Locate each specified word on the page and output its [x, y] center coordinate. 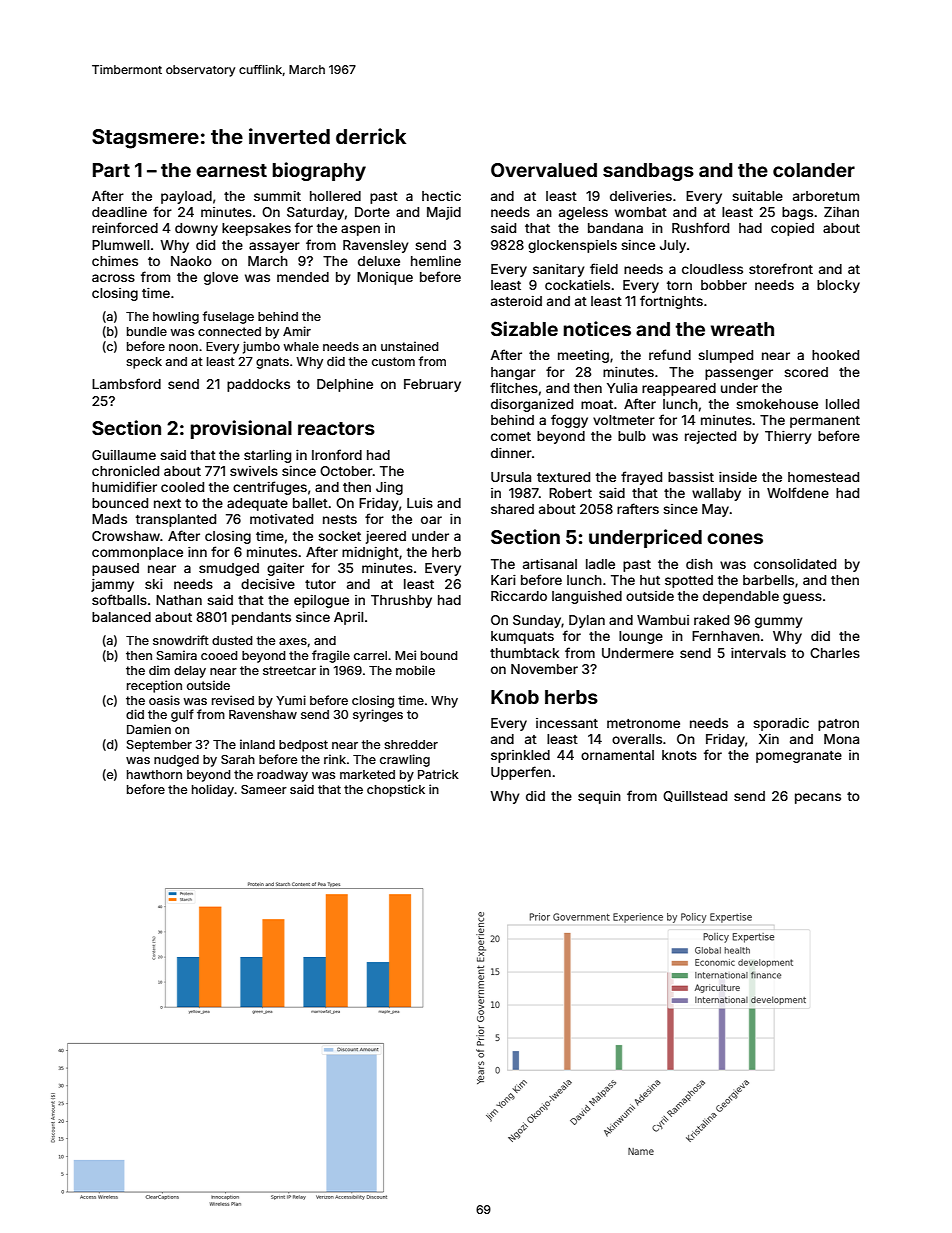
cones [735, 538]
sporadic [781, 724]
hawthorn [154, 774]
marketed [367, 774]
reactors [336, 428]
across [113, 278]
